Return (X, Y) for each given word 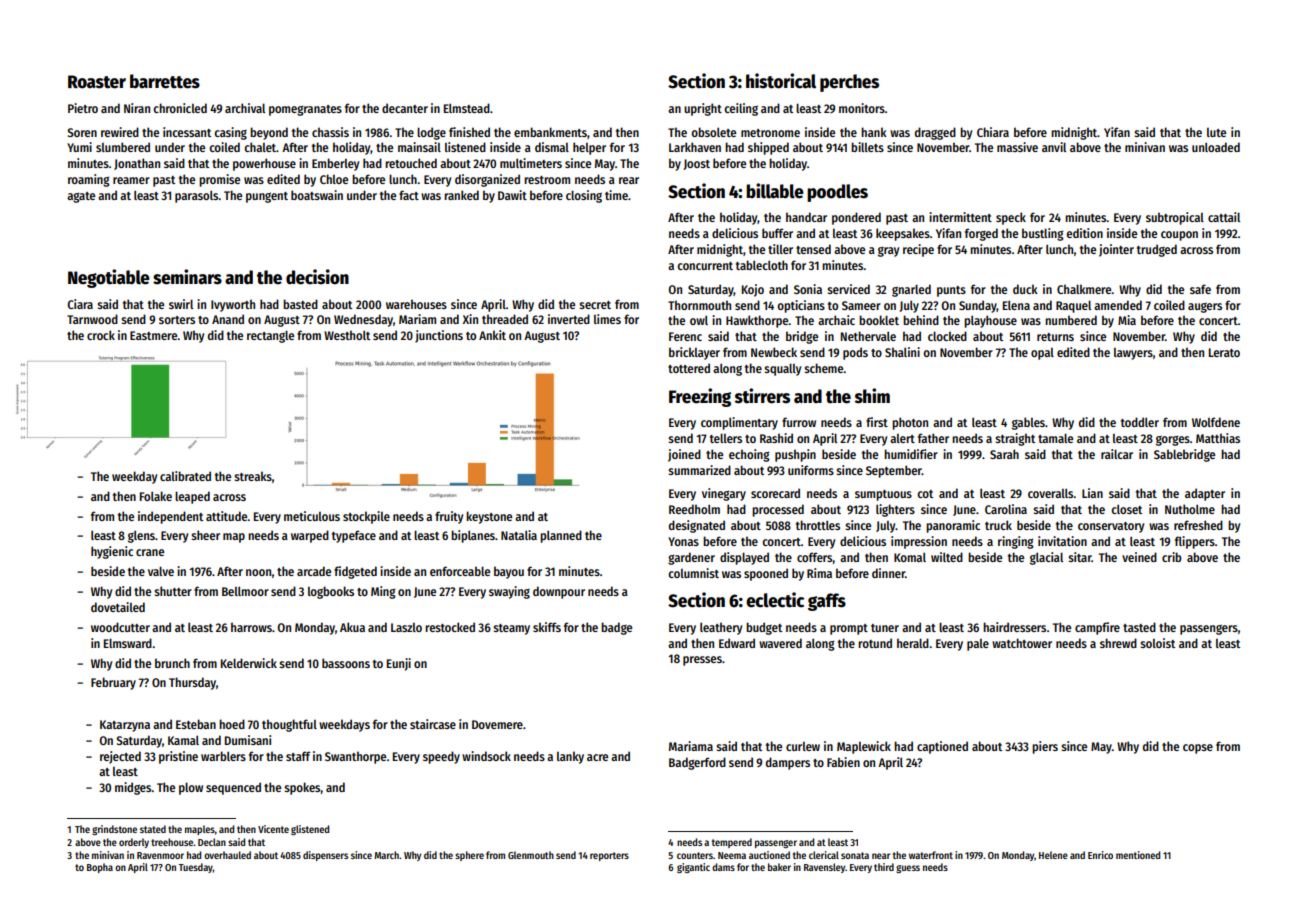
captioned (942, 747)
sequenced (233, 788)
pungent (267, 197)
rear (629, 180)
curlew (803, 746)
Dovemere (497, 724)
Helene (1053, 855)
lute (1216, 132)
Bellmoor (245, 591)
